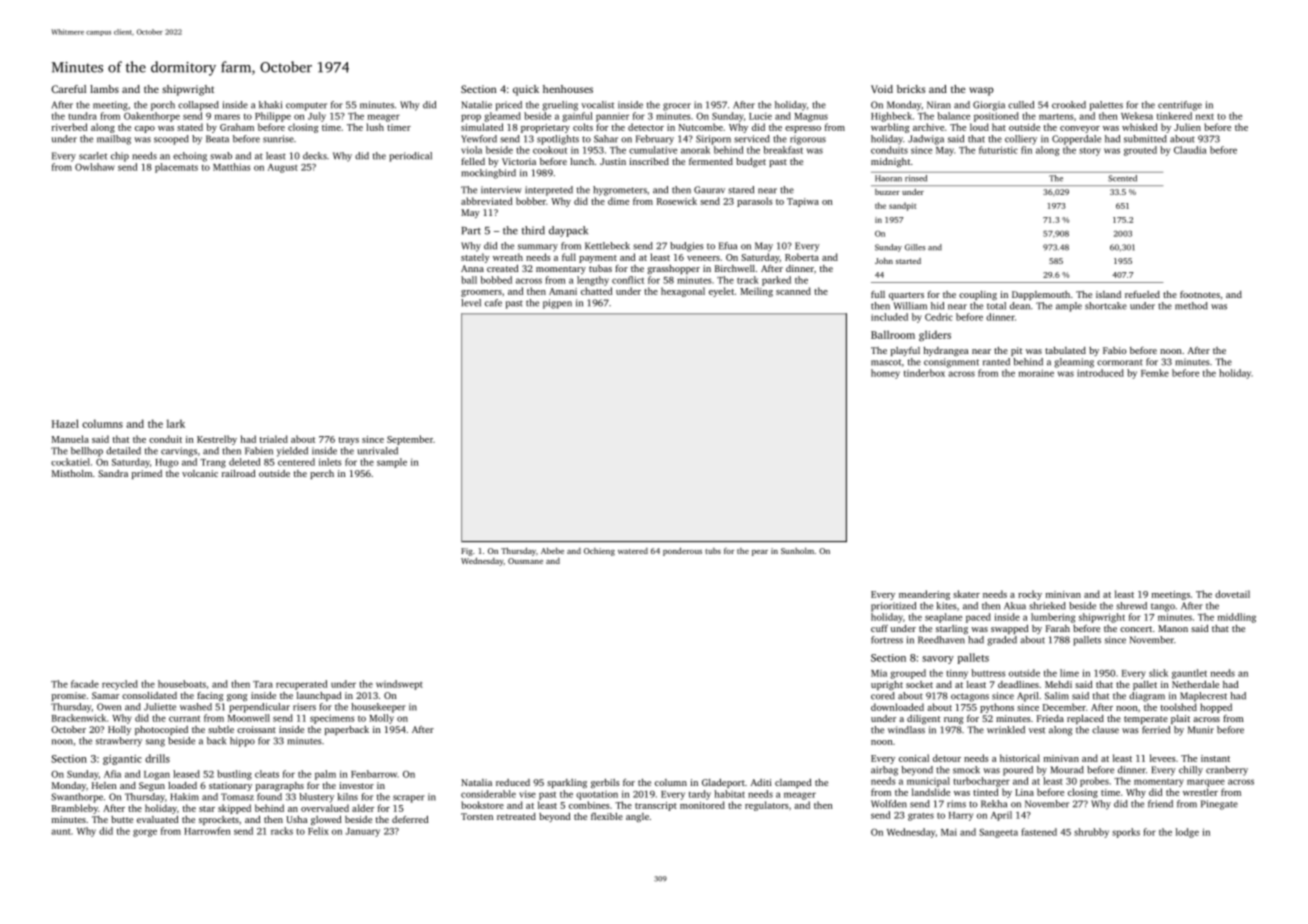 The height and width of the image is (924, 1308). What do you see at coordinates (501, 190) in the image?
I see `interview` at bounding box center [501, 190].
